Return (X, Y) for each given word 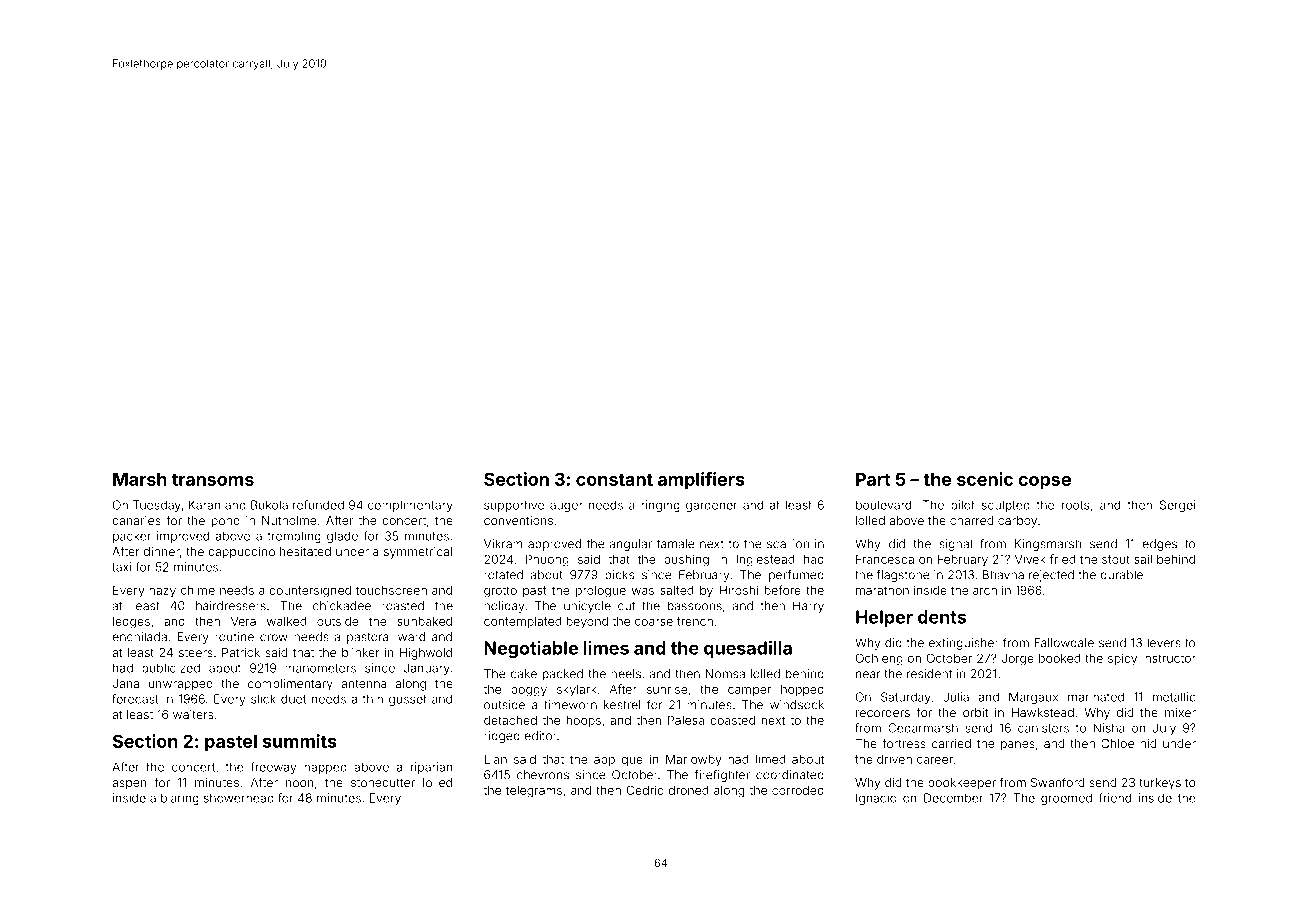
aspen (129, 785)
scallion (788, 544)
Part (873, 479)
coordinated (790, 775)
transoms (213, 479)
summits (300, 741)
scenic (985, 479)
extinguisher (964, 644)
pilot (963, 506)
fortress (904, 743)
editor (540, 736)
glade (342, 537)
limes (606, 648)
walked (286, 621)
